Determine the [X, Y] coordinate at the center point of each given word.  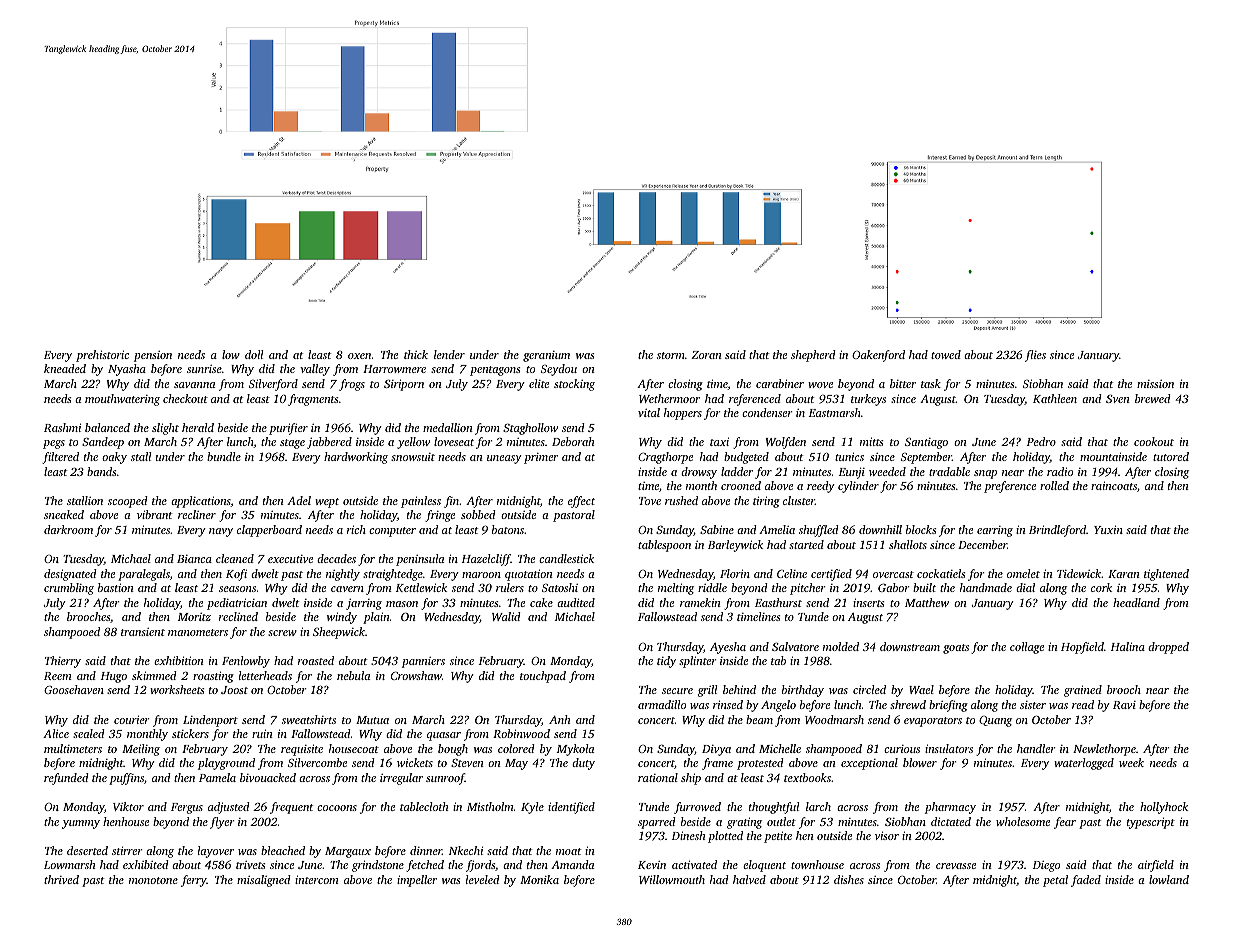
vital [649, 412]
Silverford [273, 385]
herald [198, 427]
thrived [61, 879]
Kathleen [1055, 398]
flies [1035, 356]
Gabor [894, 587]
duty [583, 764]
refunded [66, 779]
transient [143, 632]
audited [576, 602]
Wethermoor [669, 398]
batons [508, 529]
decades [336, 558]
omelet [1023, 573]
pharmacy [950, 808]
